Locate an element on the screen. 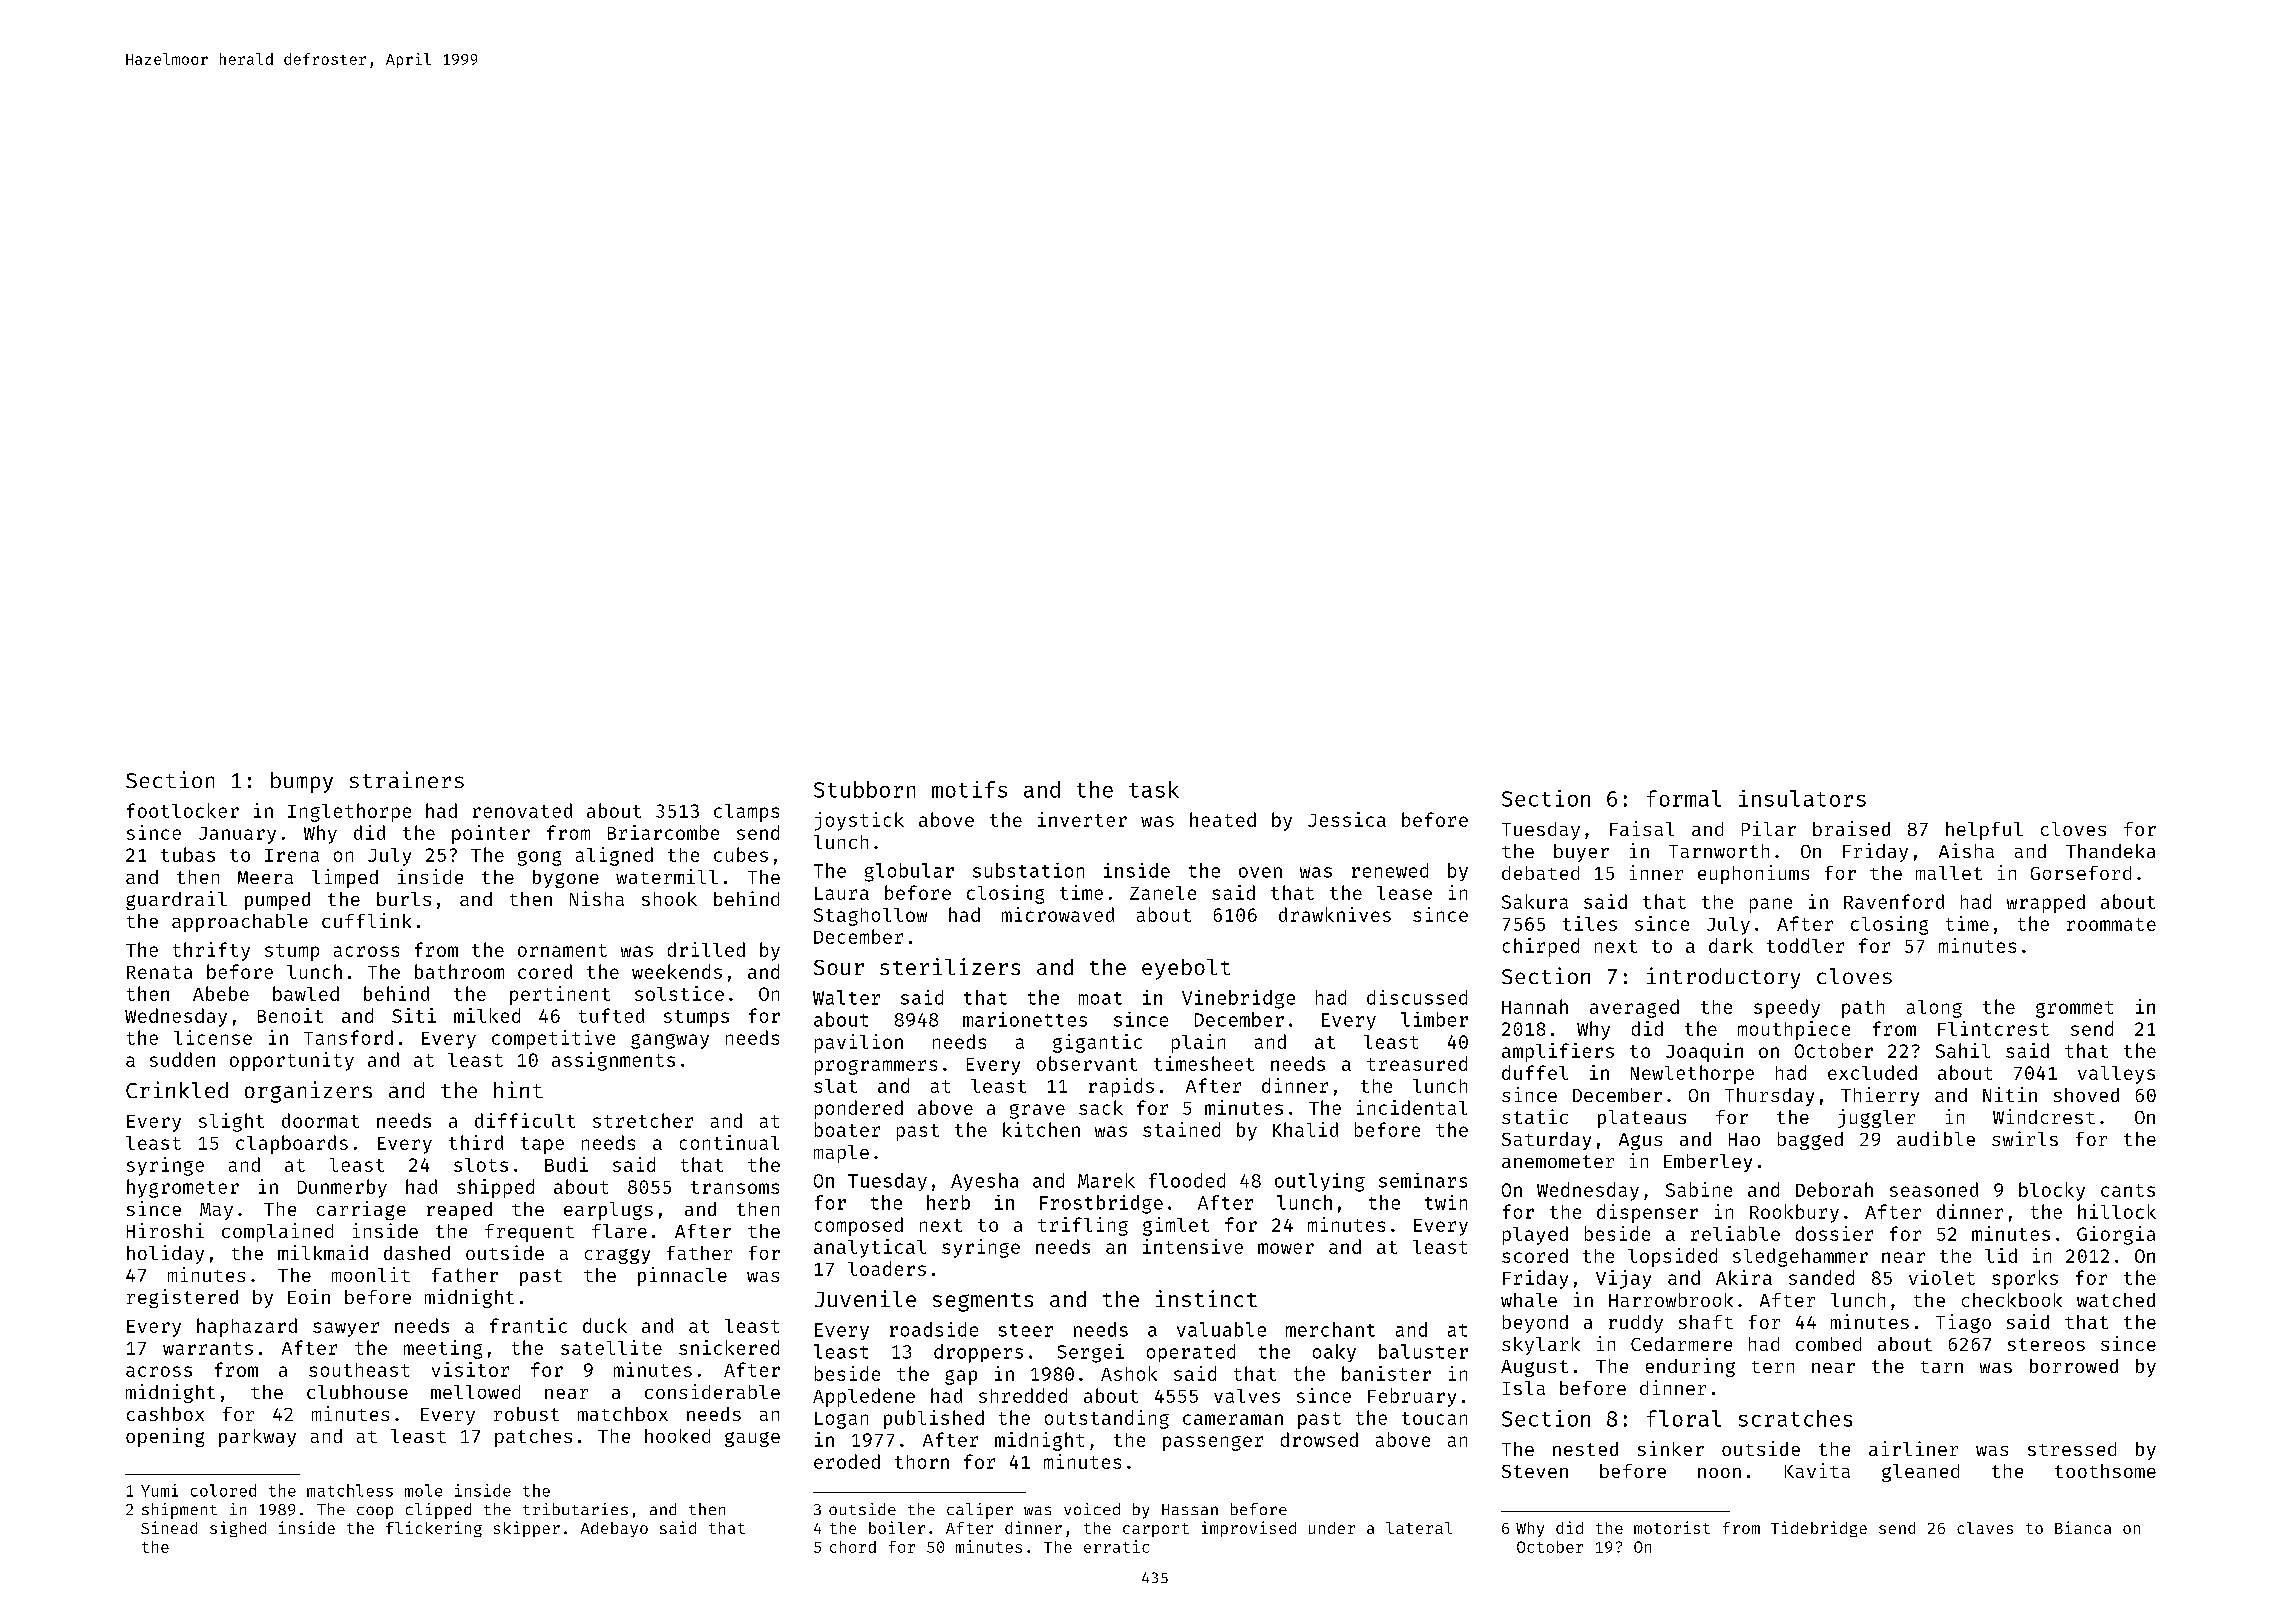 The image size is (2282, 1614). introductory is located at coordinates (1723, 978).
